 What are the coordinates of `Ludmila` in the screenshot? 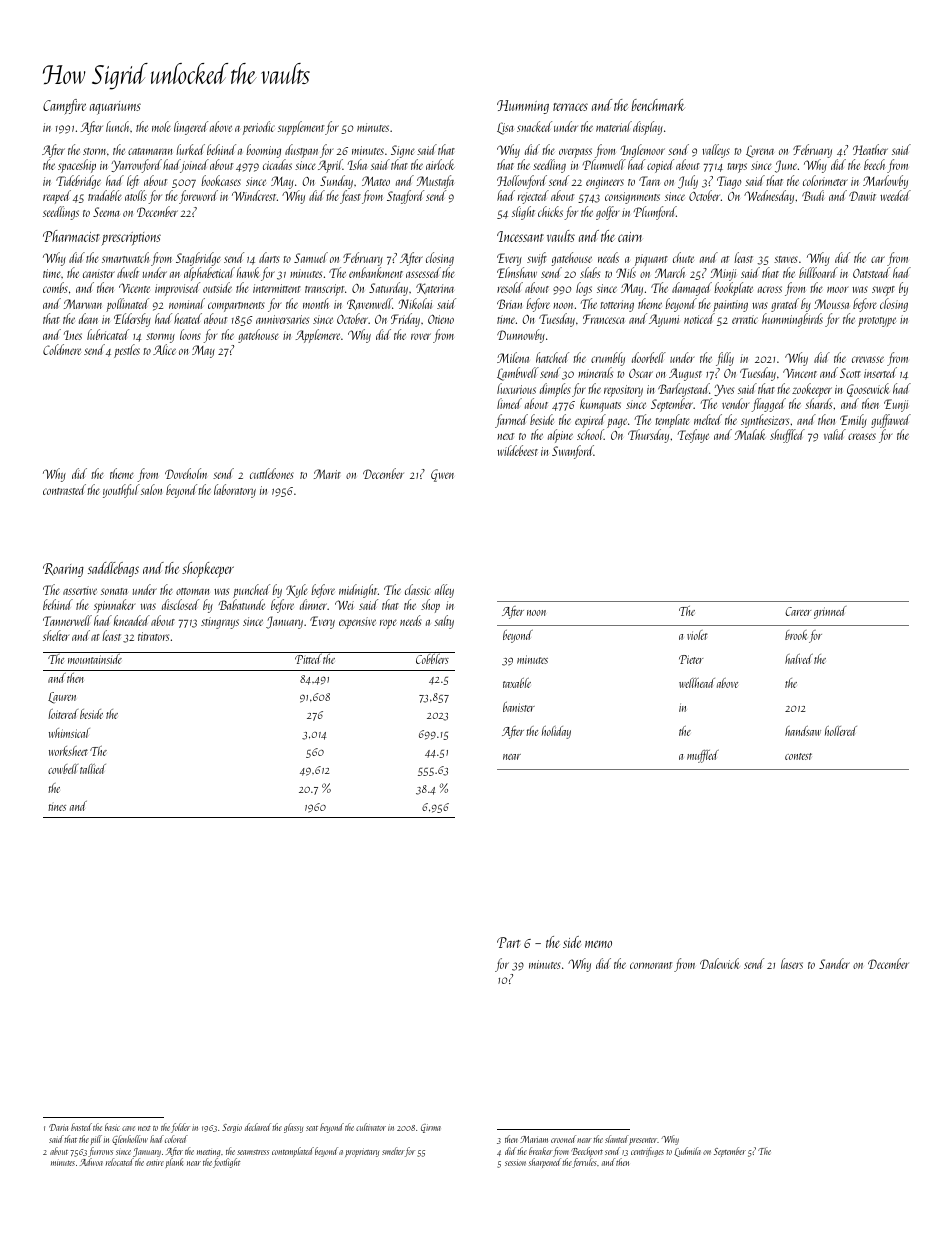 It's located at (687, 1152).
